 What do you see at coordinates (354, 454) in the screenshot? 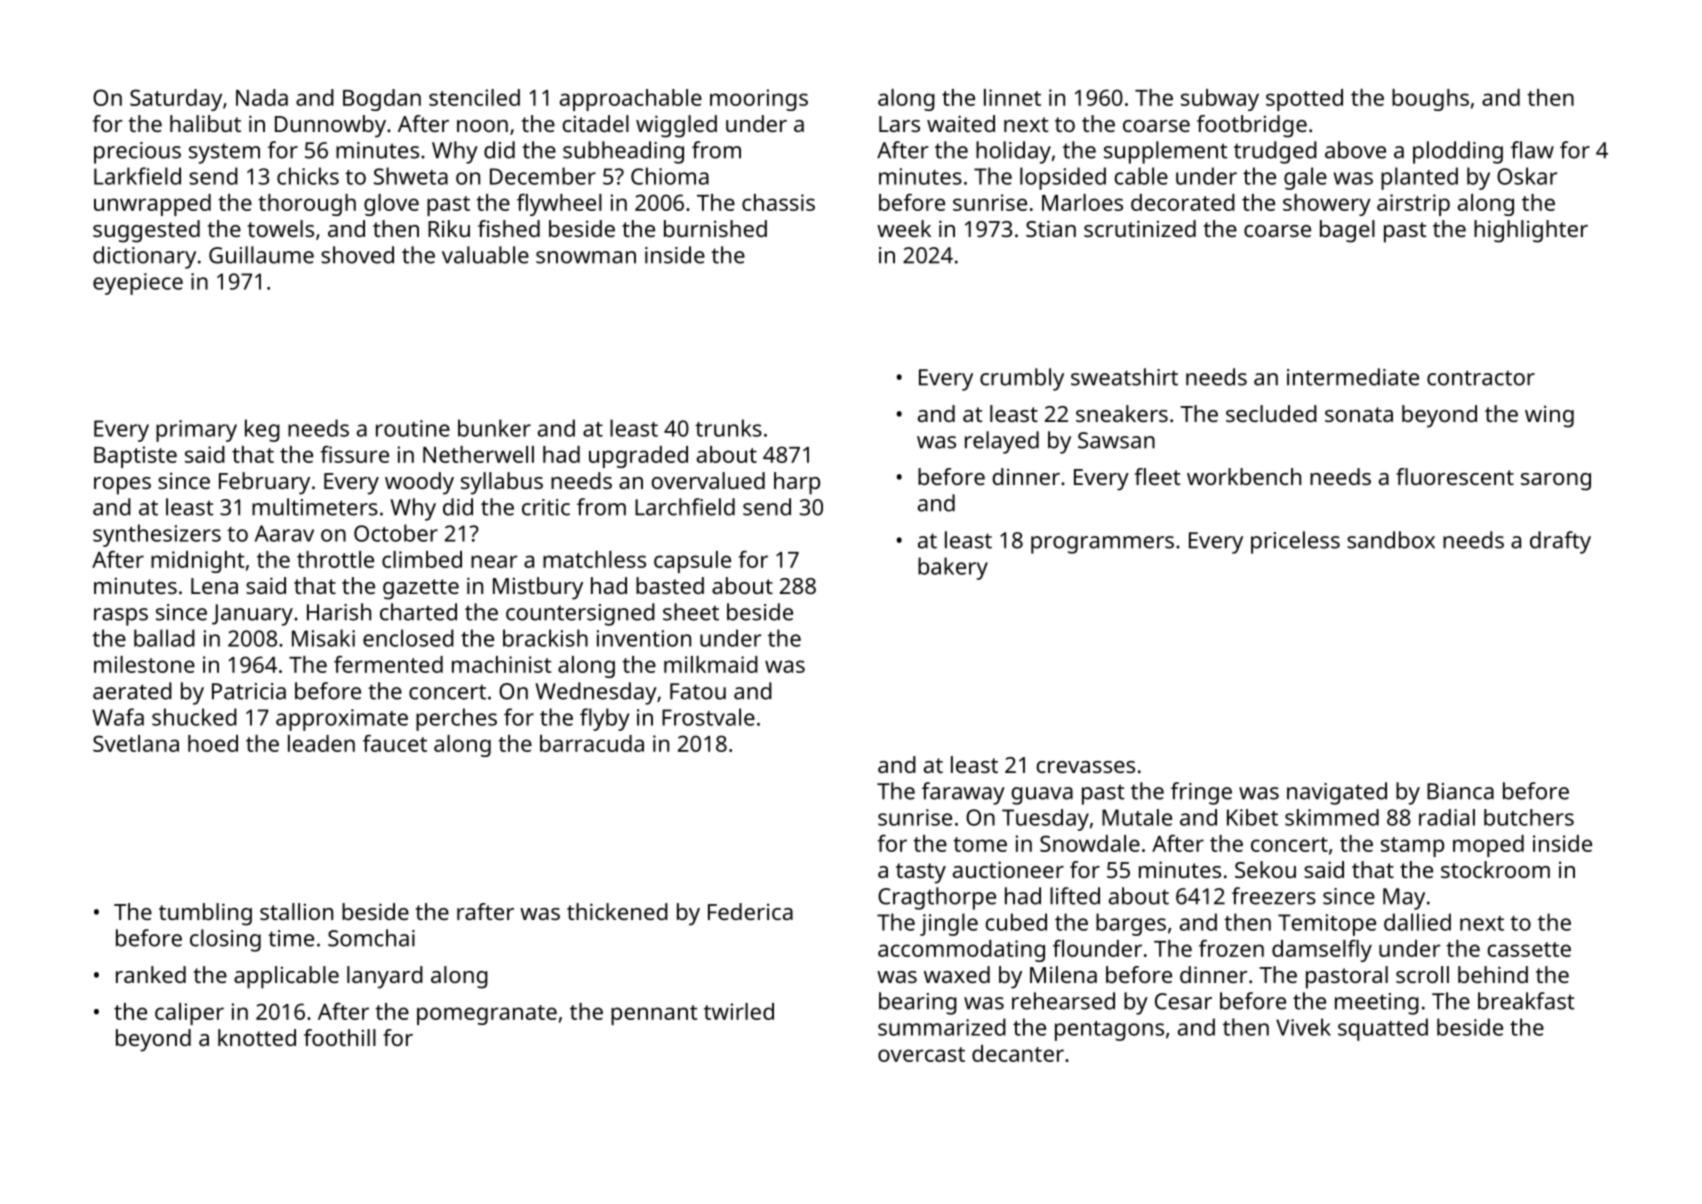
I see `fissure` at bounding box center [354, 454].
